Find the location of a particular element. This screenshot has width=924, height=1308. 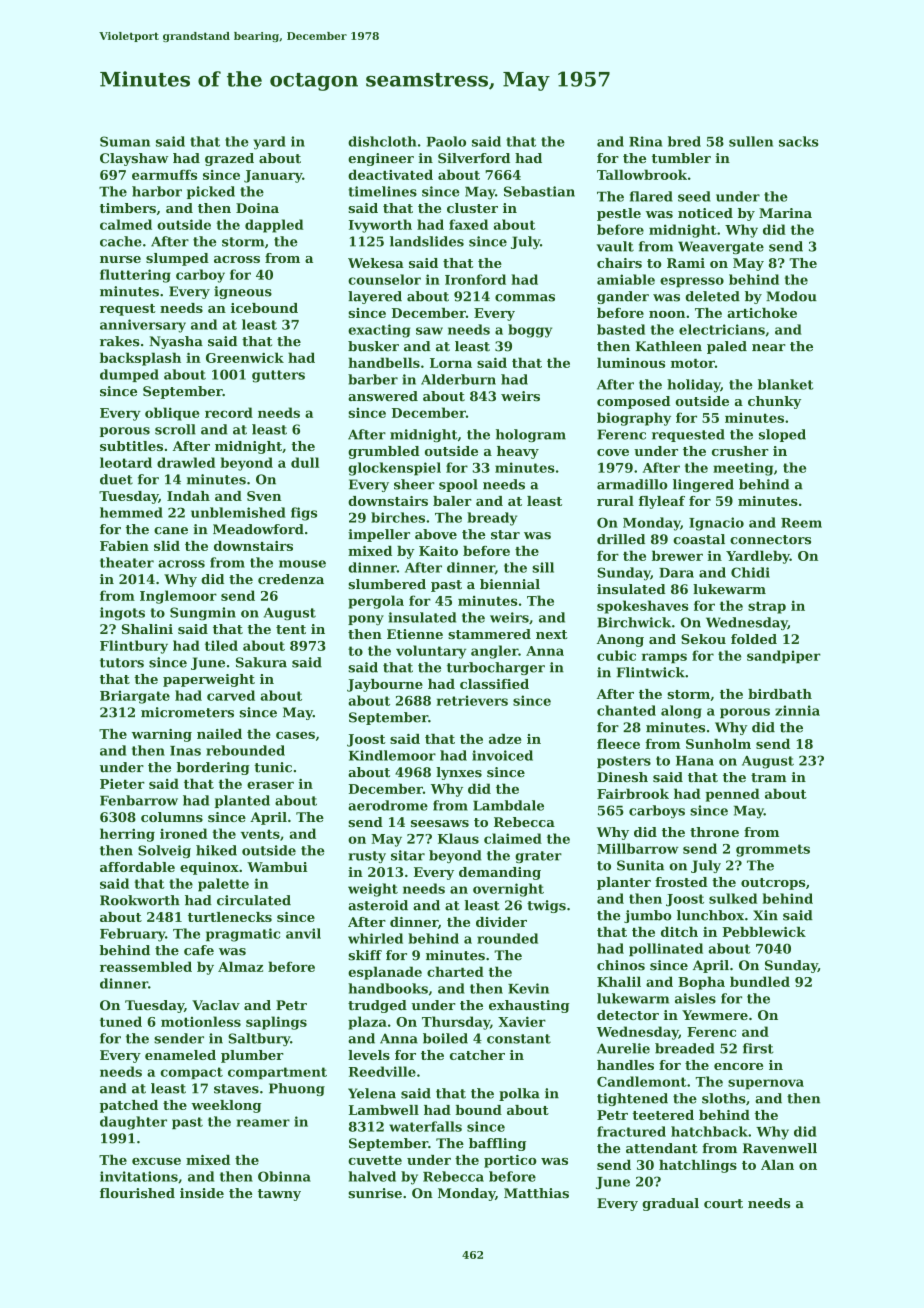

chunky is located at coordinates (774, 402).
